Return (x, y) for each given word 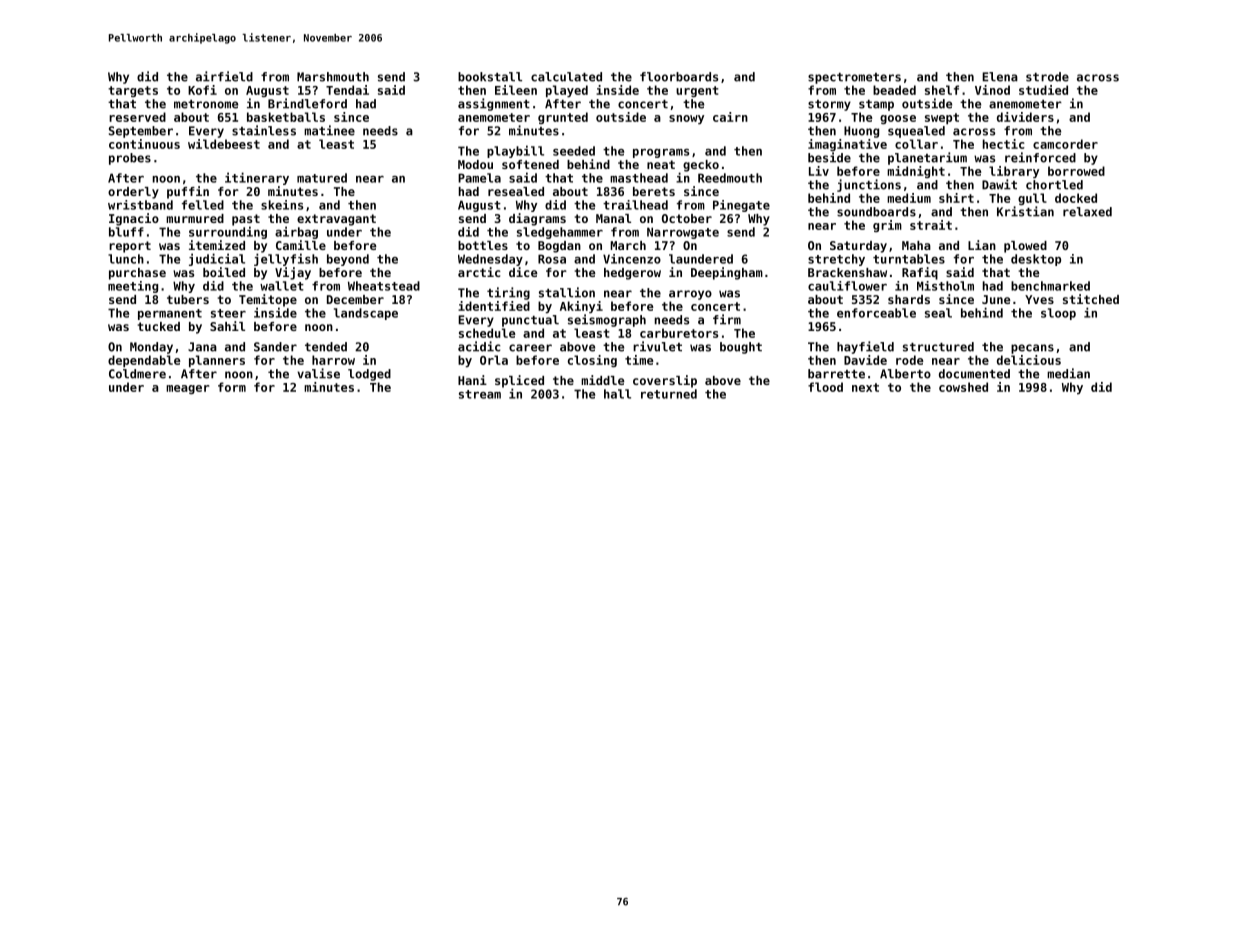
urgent (697, 91)
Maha (916, 245)
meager (188, 389)
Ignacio (134, 219)
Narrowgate (683, 233)
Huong (861, 132)
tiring (508, 293)
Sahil (227, 326)
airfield (224, 76)
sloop (1058, 314)
